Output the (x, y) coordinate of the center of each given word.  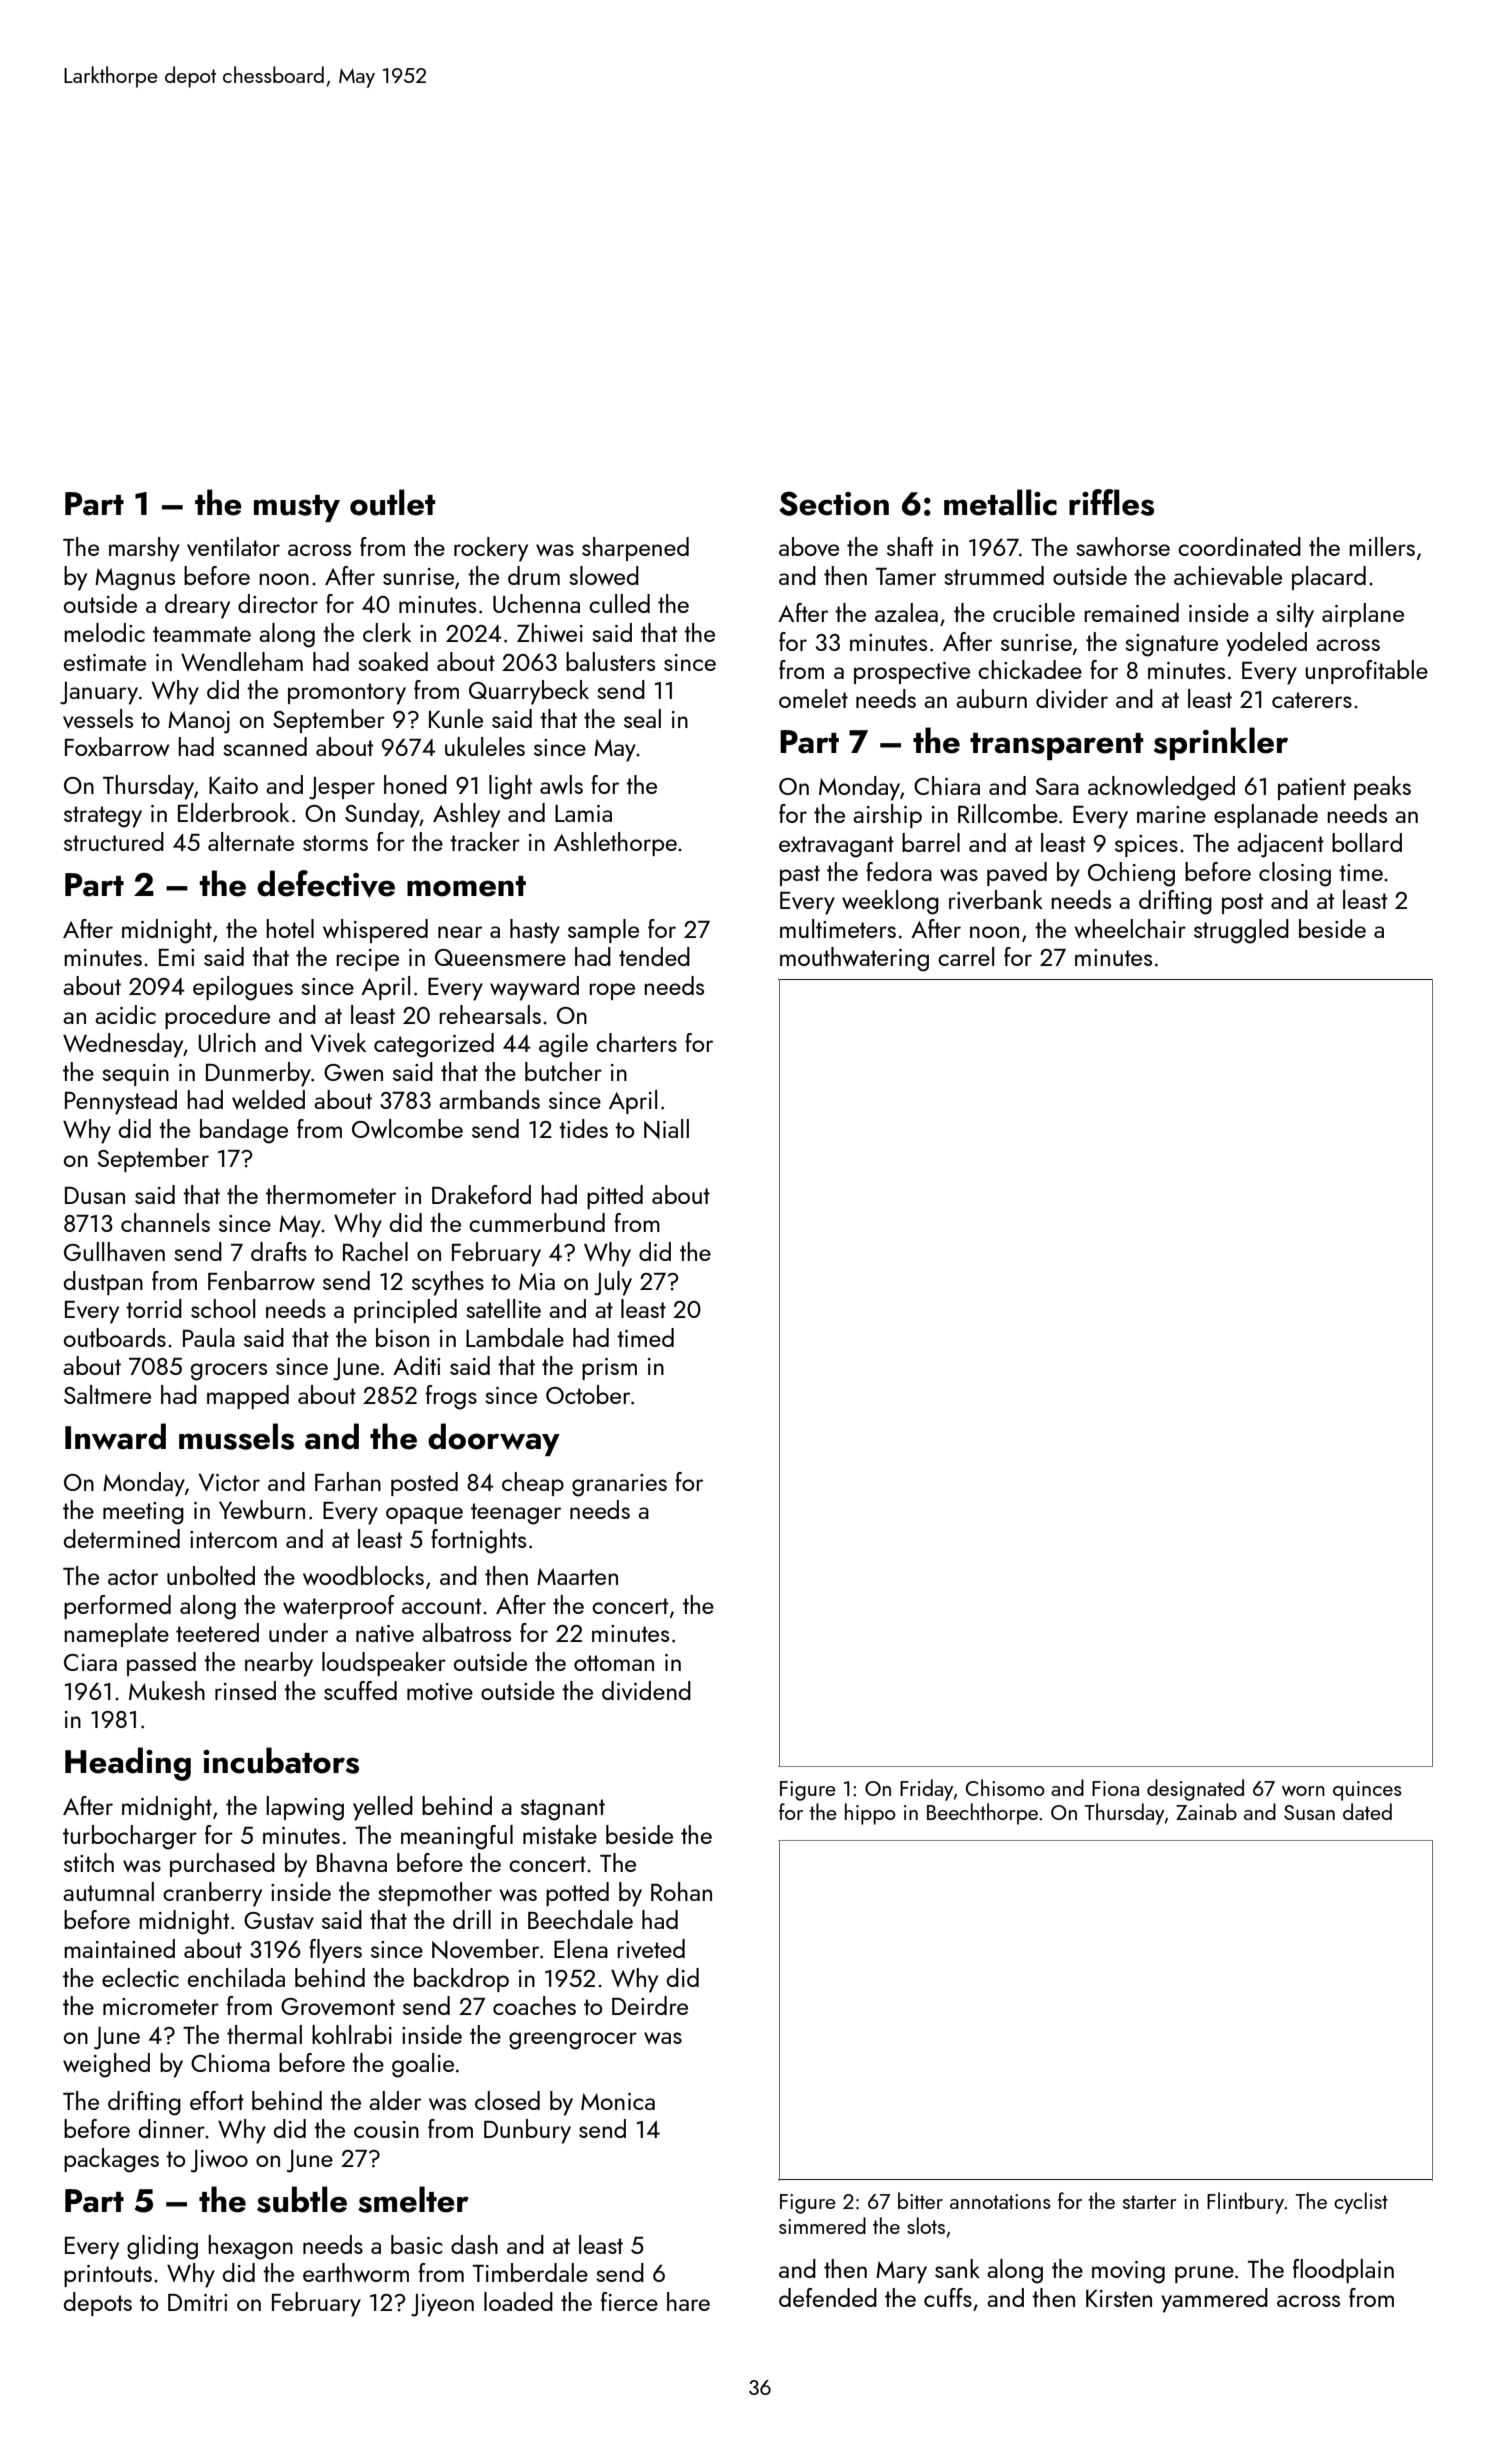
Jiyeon (442, 2305)
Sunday (382, 815)
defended (828, 2297)
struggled (1241, 931)
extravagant (836, 847)
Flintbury (1246, 2203)
